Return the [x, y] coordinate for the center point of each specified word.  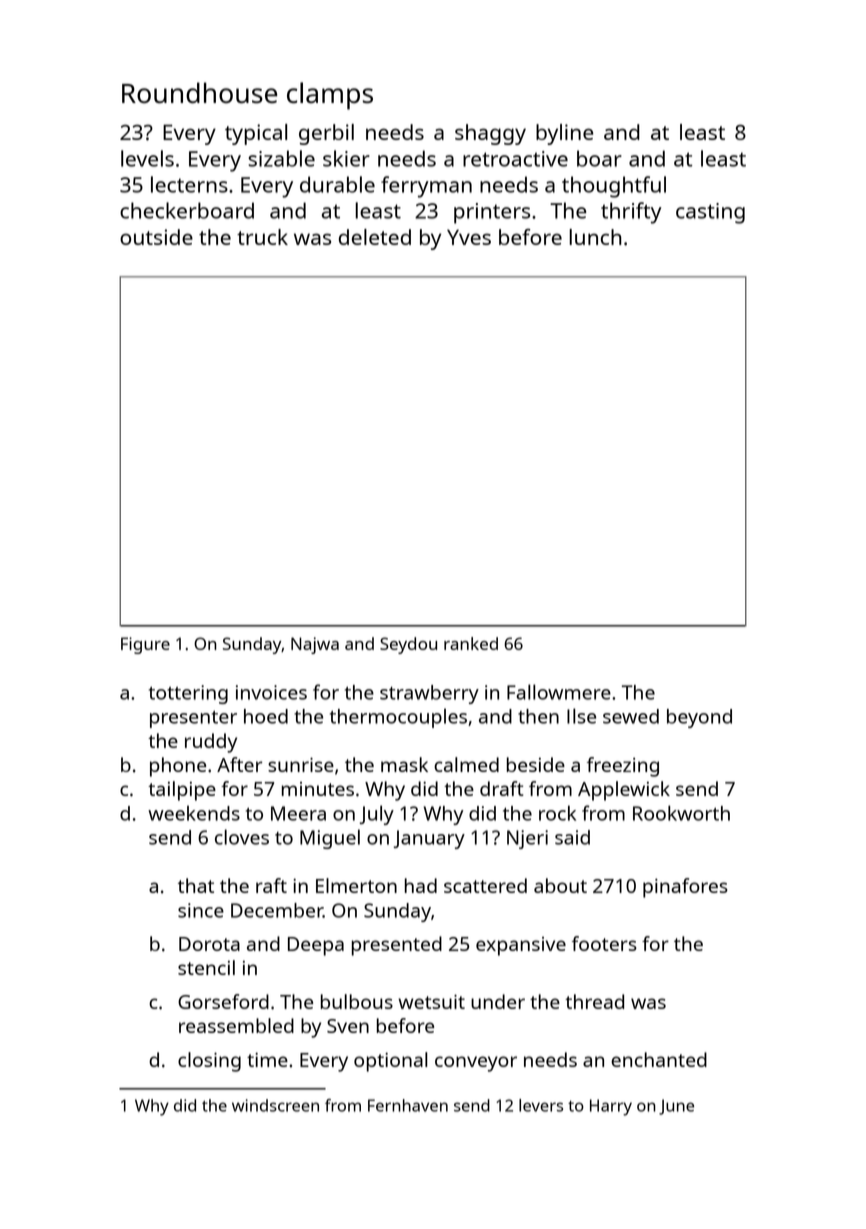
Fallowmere [559, 692]
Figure [145, 645]
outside [156, 237]
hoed [266, 716]
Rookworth [681, 813]
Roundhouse [199, 92]
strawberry [429, 694]
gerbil [326, 134]
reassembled [236, 1025]
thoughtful [614, 187]
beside [536, 764]
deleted [375, 237]
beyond [699, 718]
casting [710, 213]
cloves [242, 837]
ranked [471, 643]
